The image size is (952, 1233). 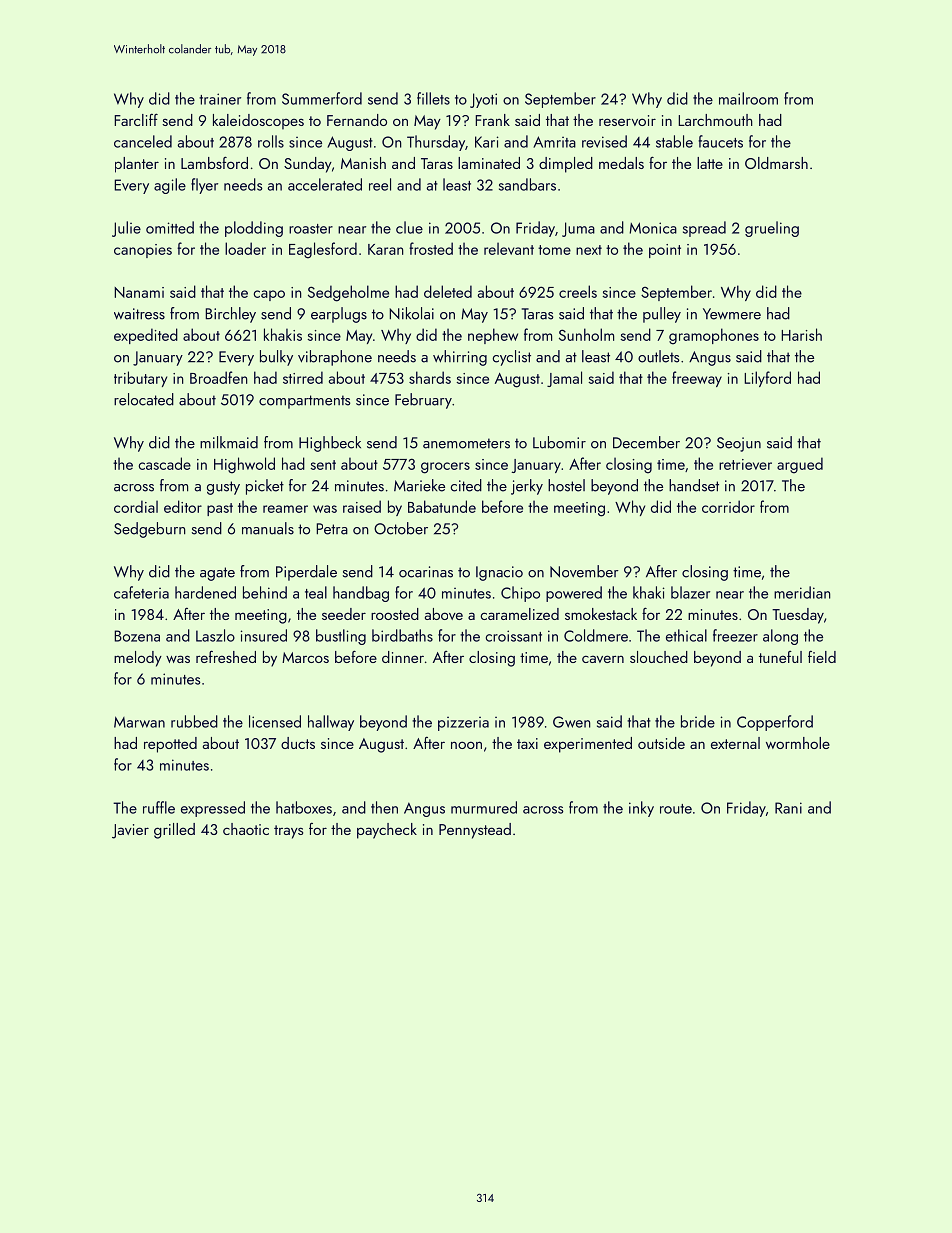 What do you see at coordinates (460, 358) in the screenshot?
I see `whirring` at bounding box center [460, 358].
